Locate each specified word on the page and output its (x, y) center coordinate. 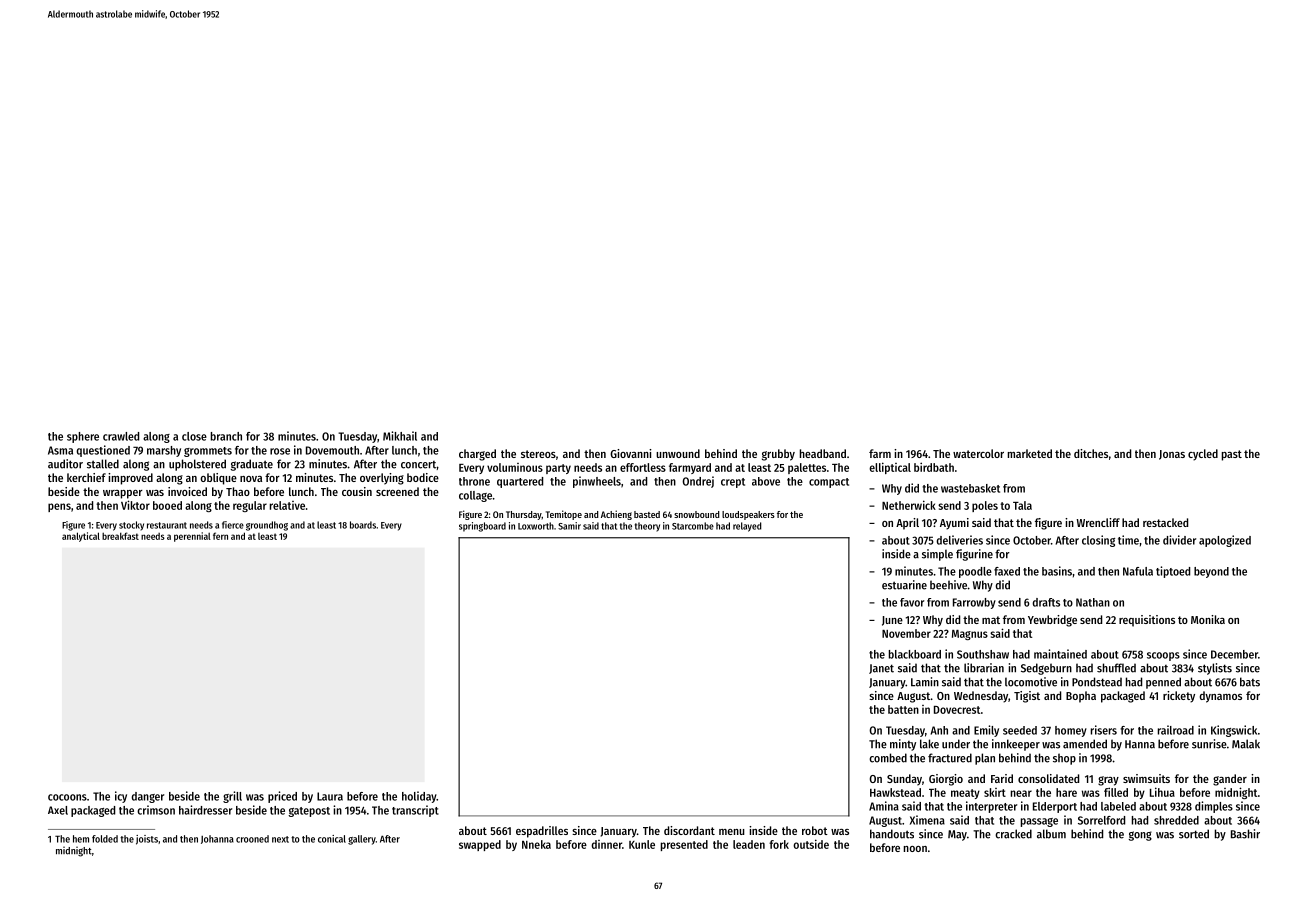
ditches (1091, 453)
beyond (1211, 572)
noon (915, 849)
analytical (81, 537)
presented (684, 845)
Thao (238, 491)
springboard (482, 527)
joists (147, 840)
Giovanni (631, 453)
